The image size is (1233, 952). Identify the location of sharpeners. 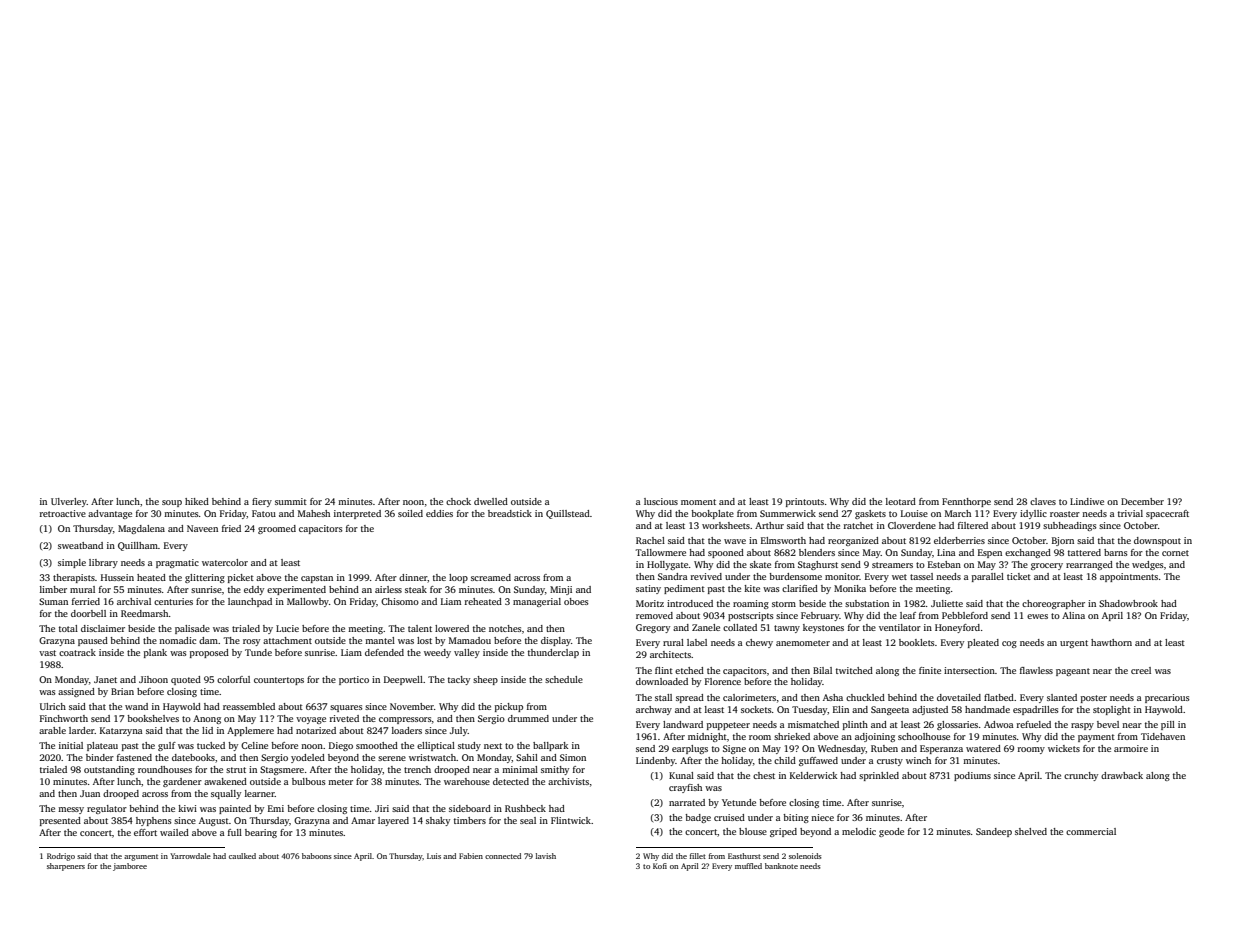
(66, 867).
